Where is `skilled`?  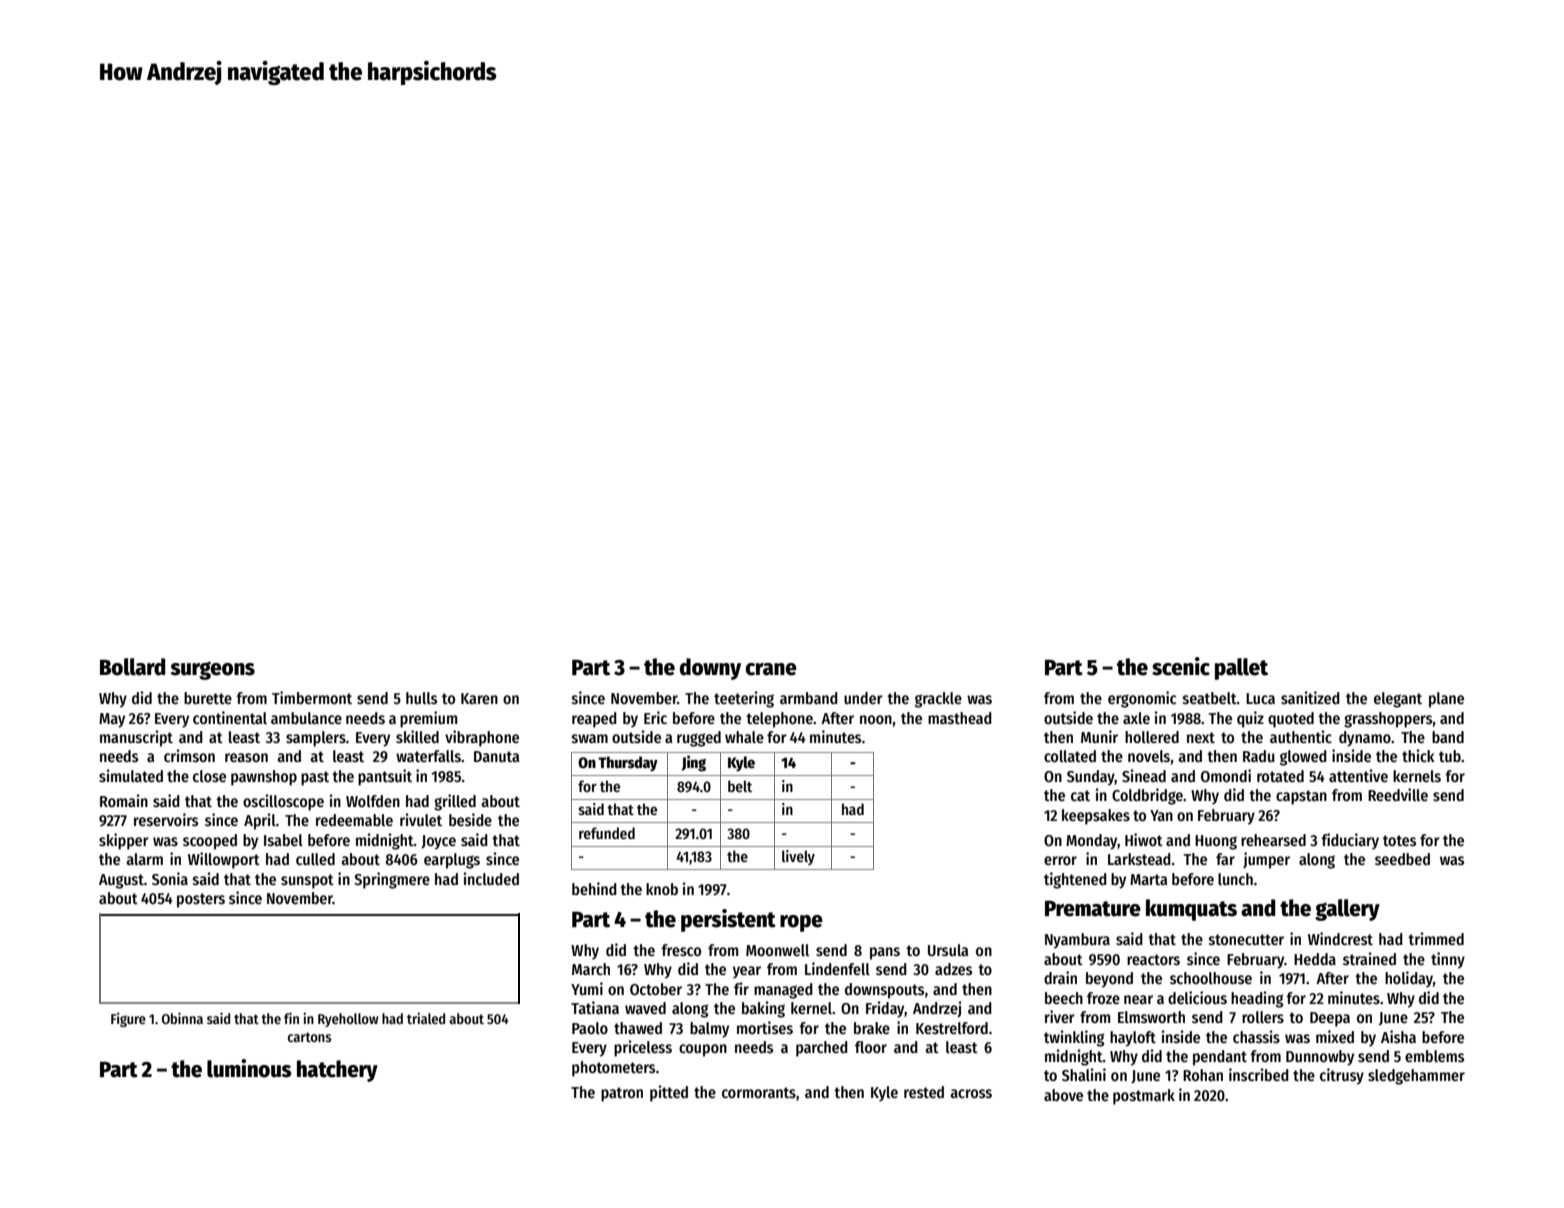 skilled is located at coordinates (417, 736).
